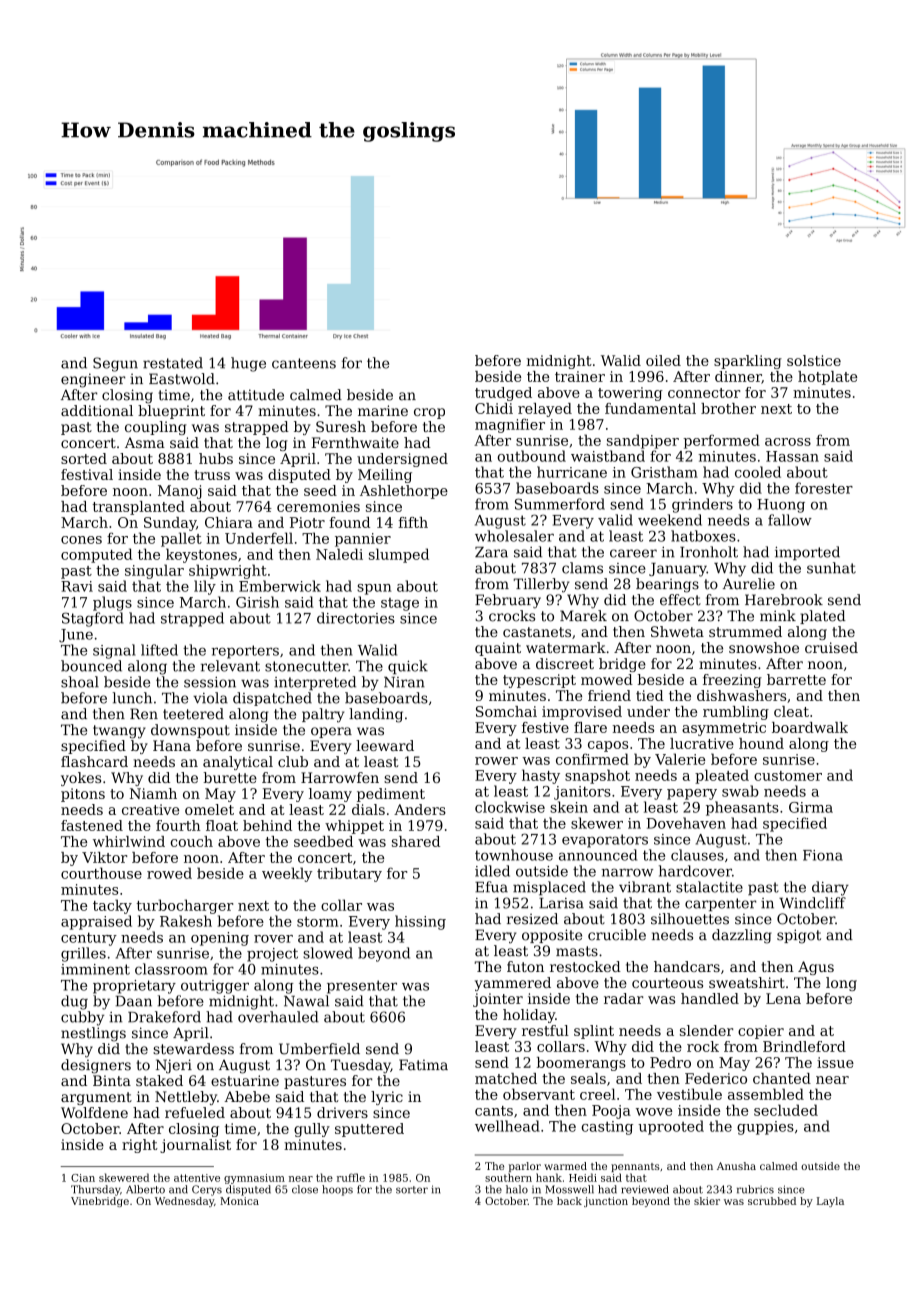 The height and width of the image is (1308, 924). Describe the element at coordinates (804, 1046) in the image. I see `Brindleford` at that location.
